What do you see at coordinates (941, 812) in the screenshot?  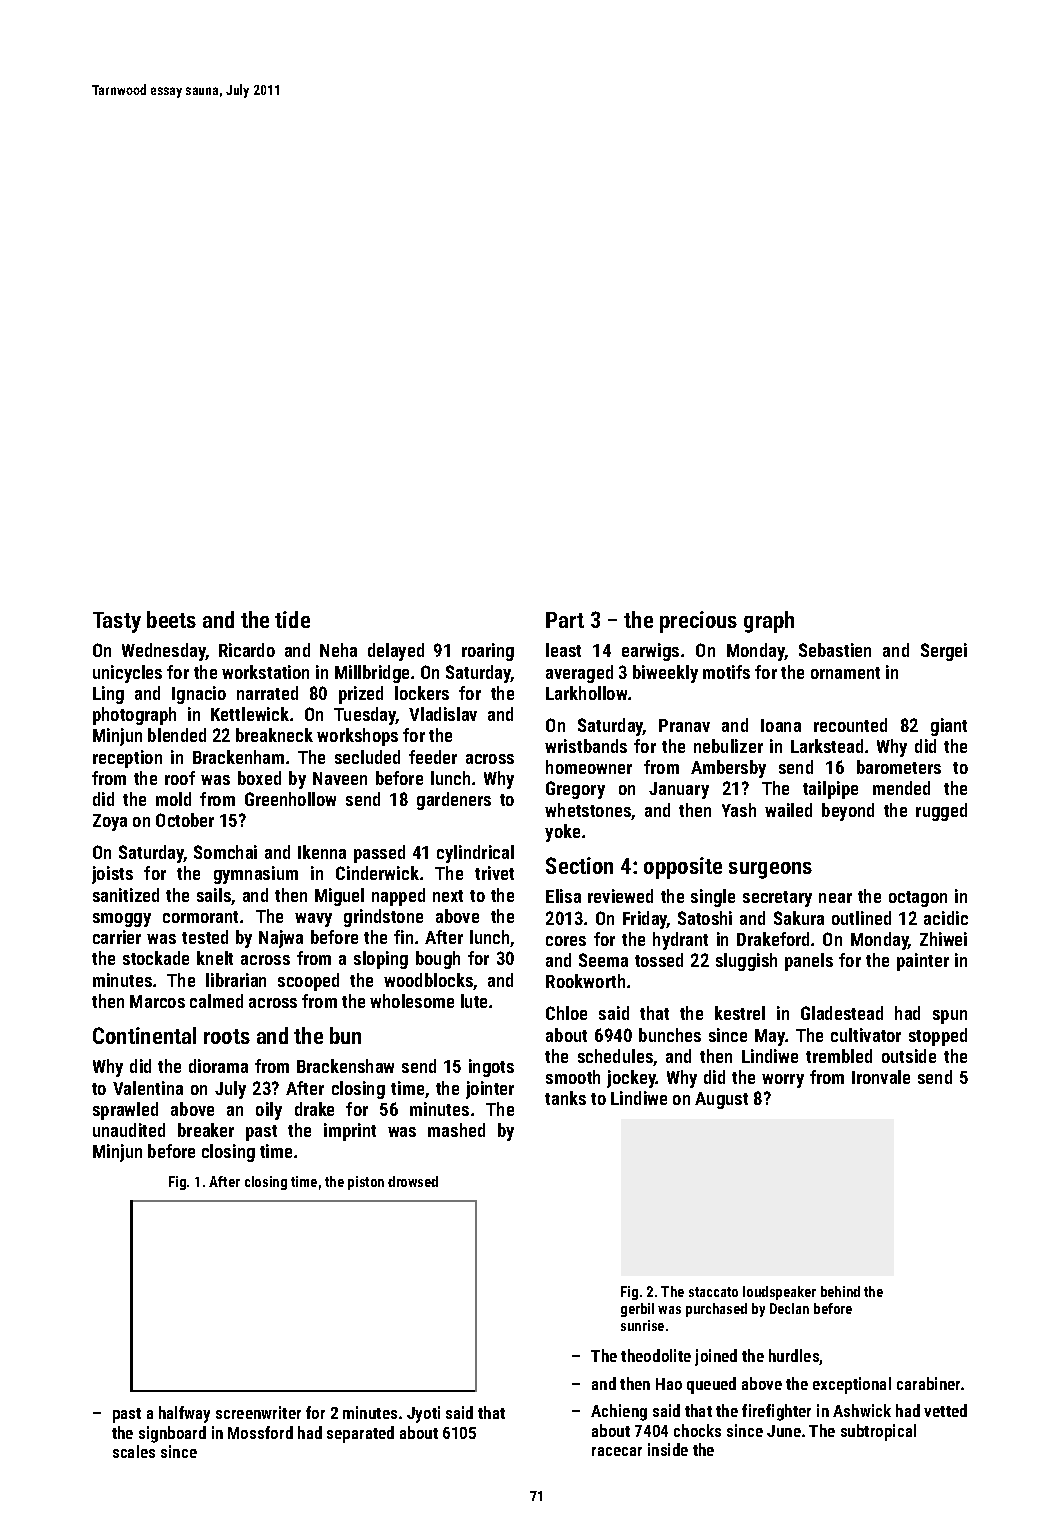 I see `rugged` at bounding box center [941, 812].
